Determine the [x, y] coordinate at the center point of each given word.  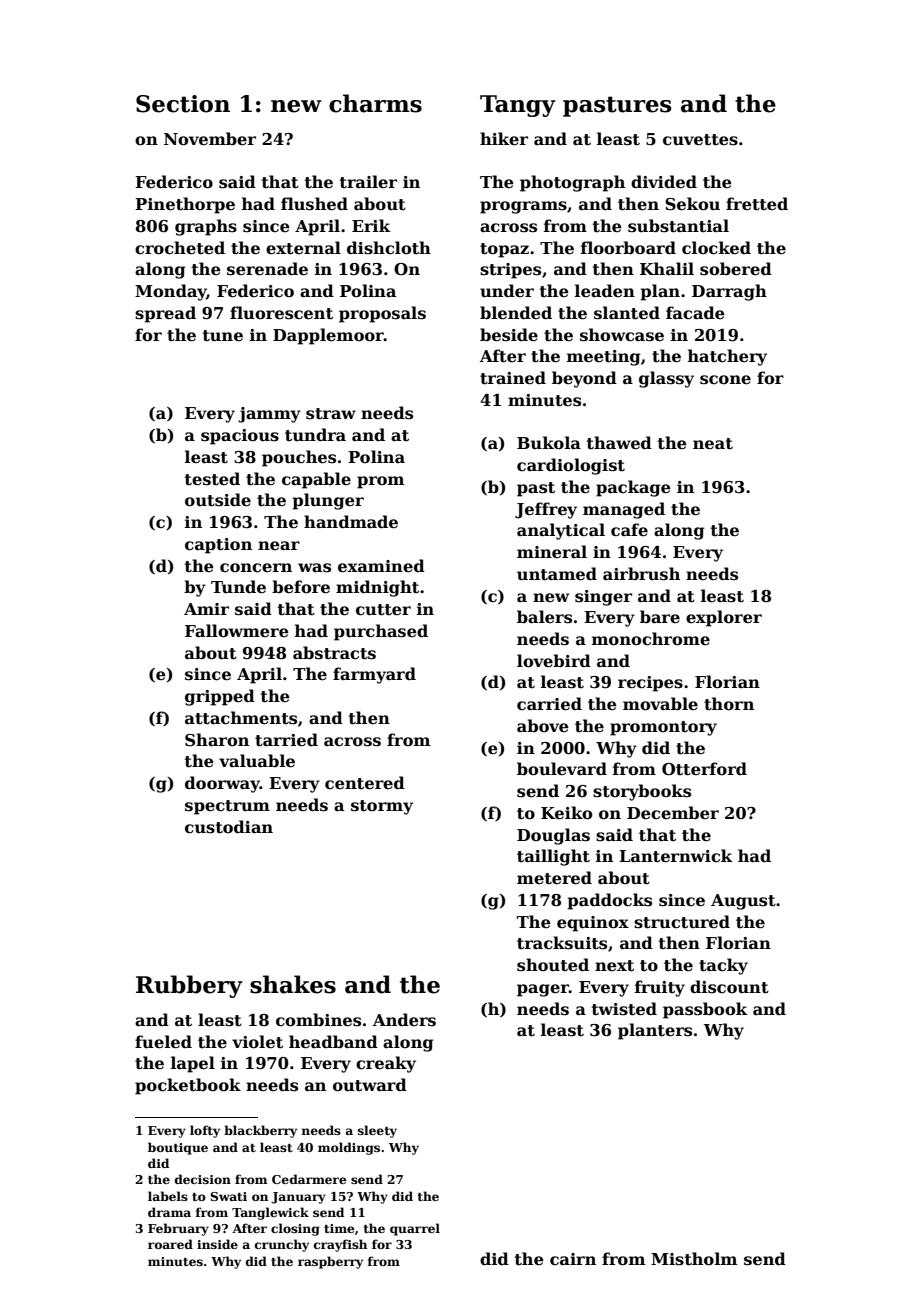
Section [183, 104]
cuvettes [700, 140]
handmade [351, 522]
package [633, 488]
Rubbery [189, 986]
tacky [723, 966]
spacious [240, 437]
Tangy [518, 106]
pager [543, 990]
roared [170, 1244]
